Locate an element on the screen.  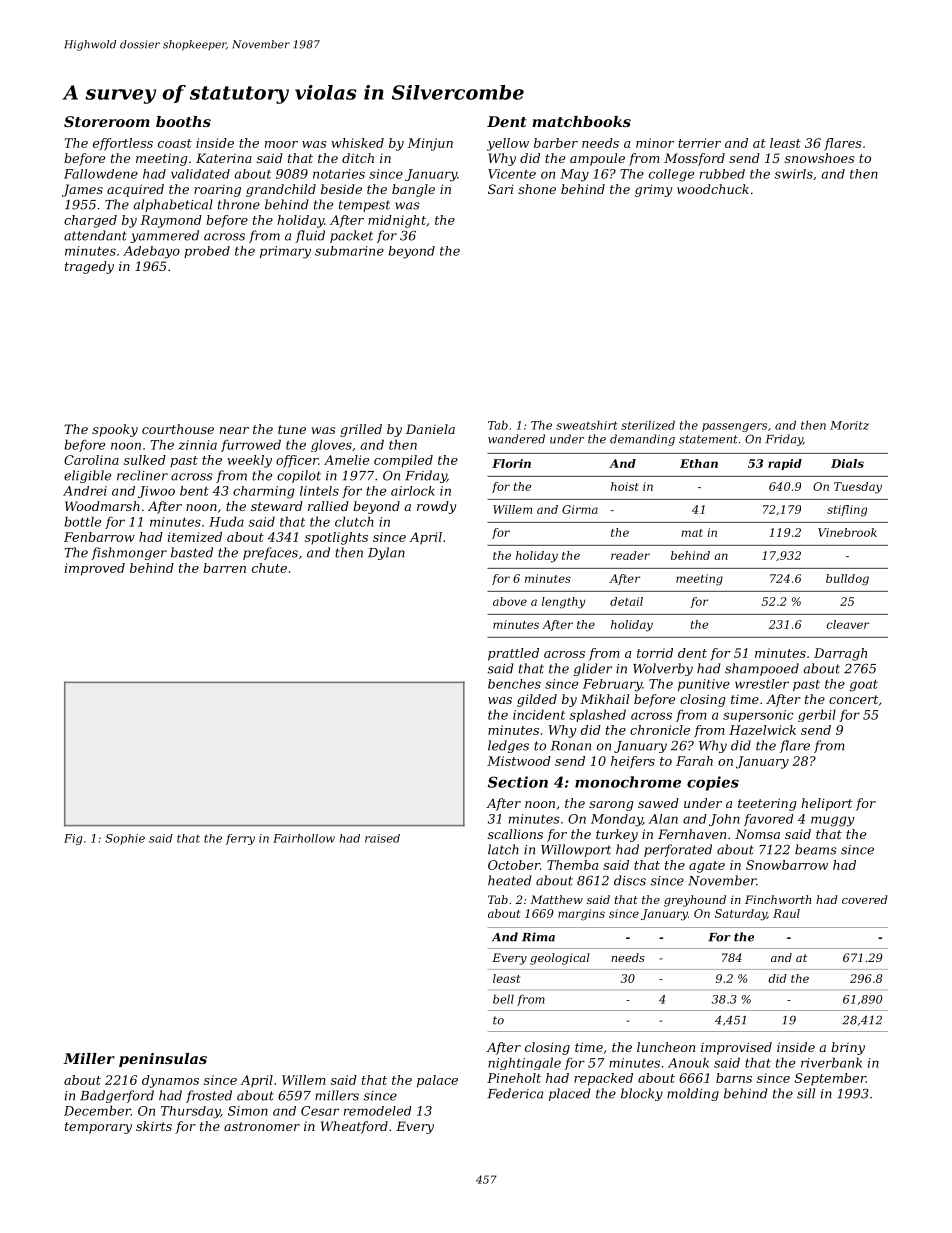
submarine is located at coordinates (349, 251).
